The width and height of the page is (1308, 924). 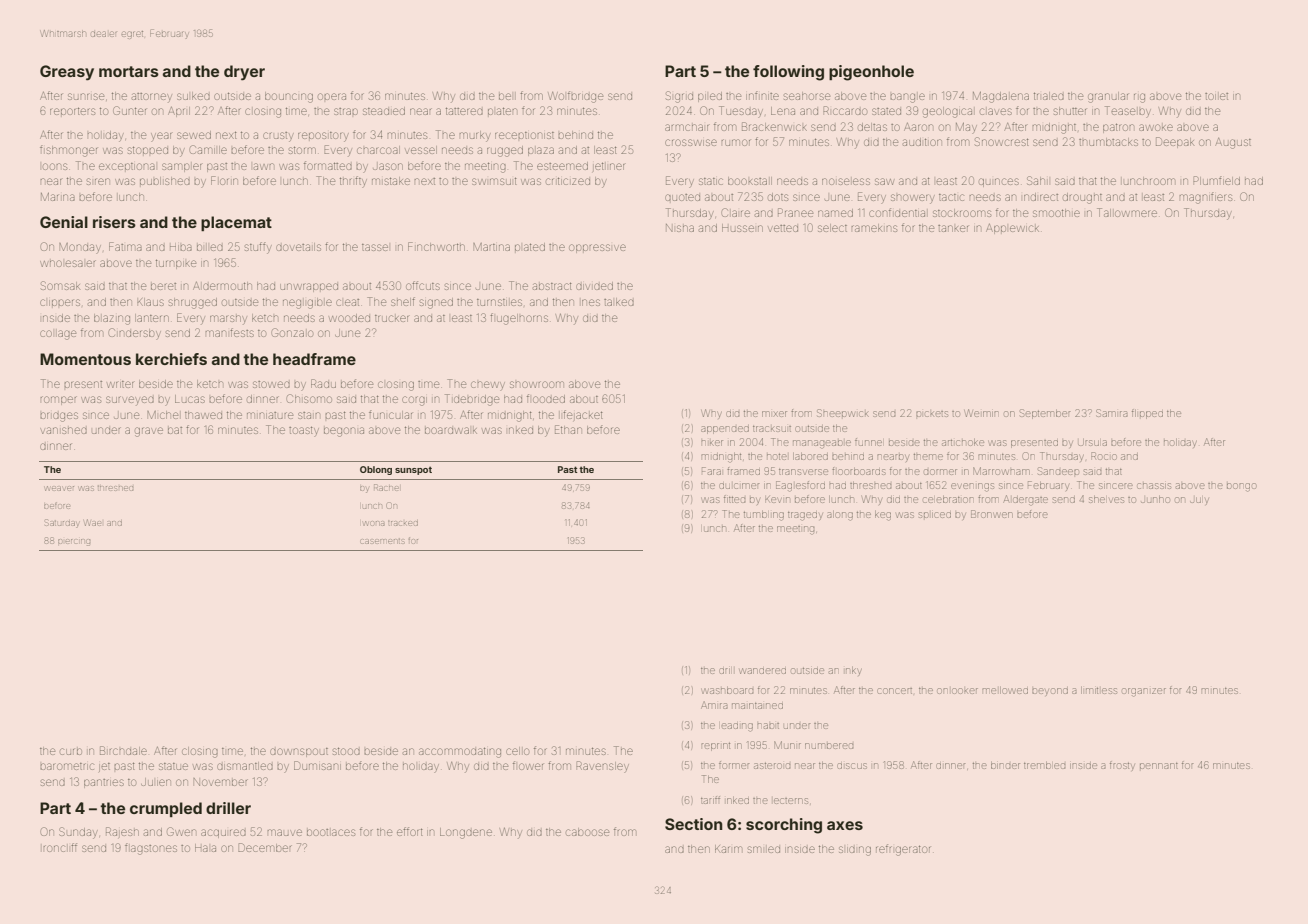 What do you see at coordinates (1147, 414) in the page?
I see `flipped` at bounding box center [1147, 414].
